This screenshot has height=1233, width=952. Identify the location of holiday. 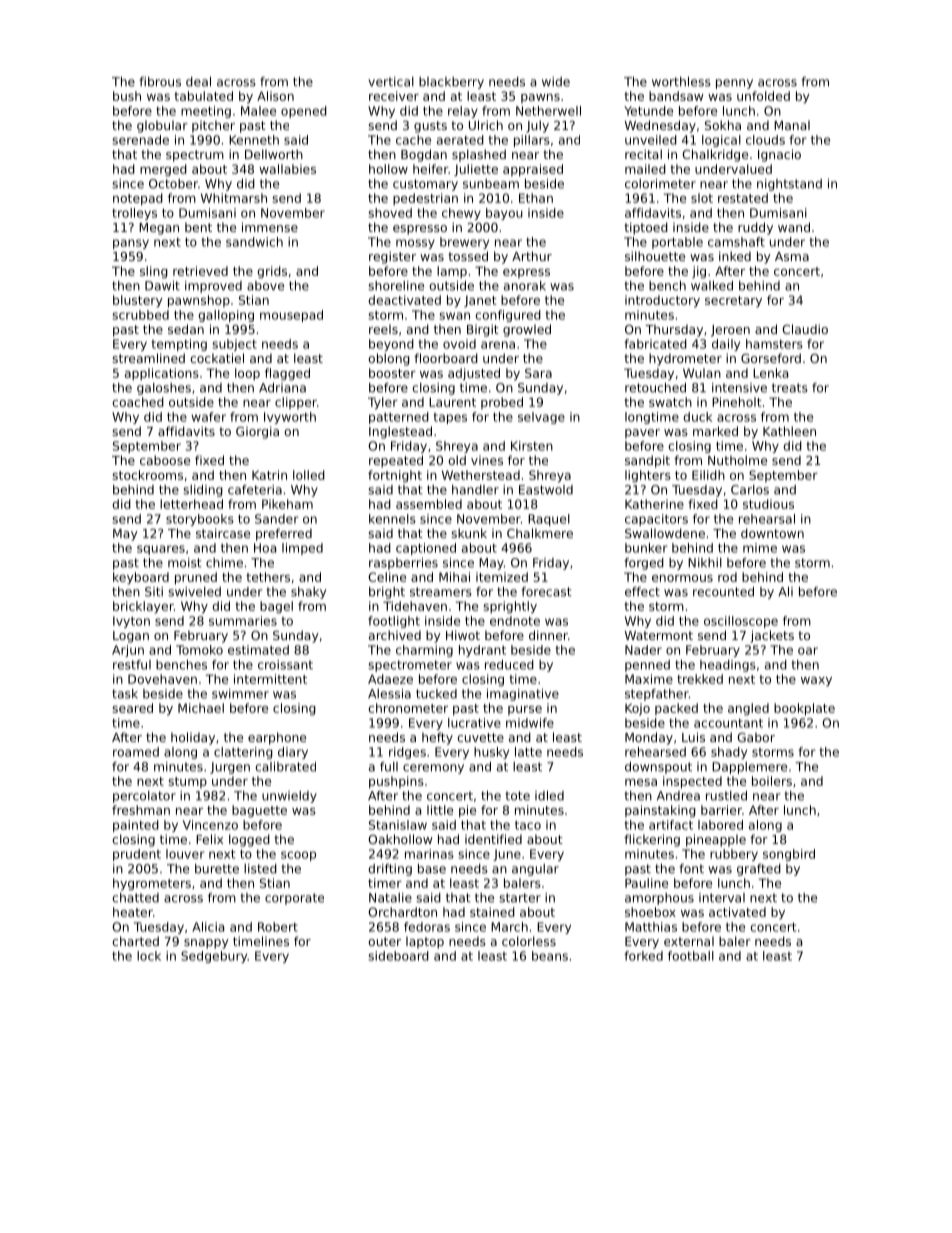
(193, 738).
